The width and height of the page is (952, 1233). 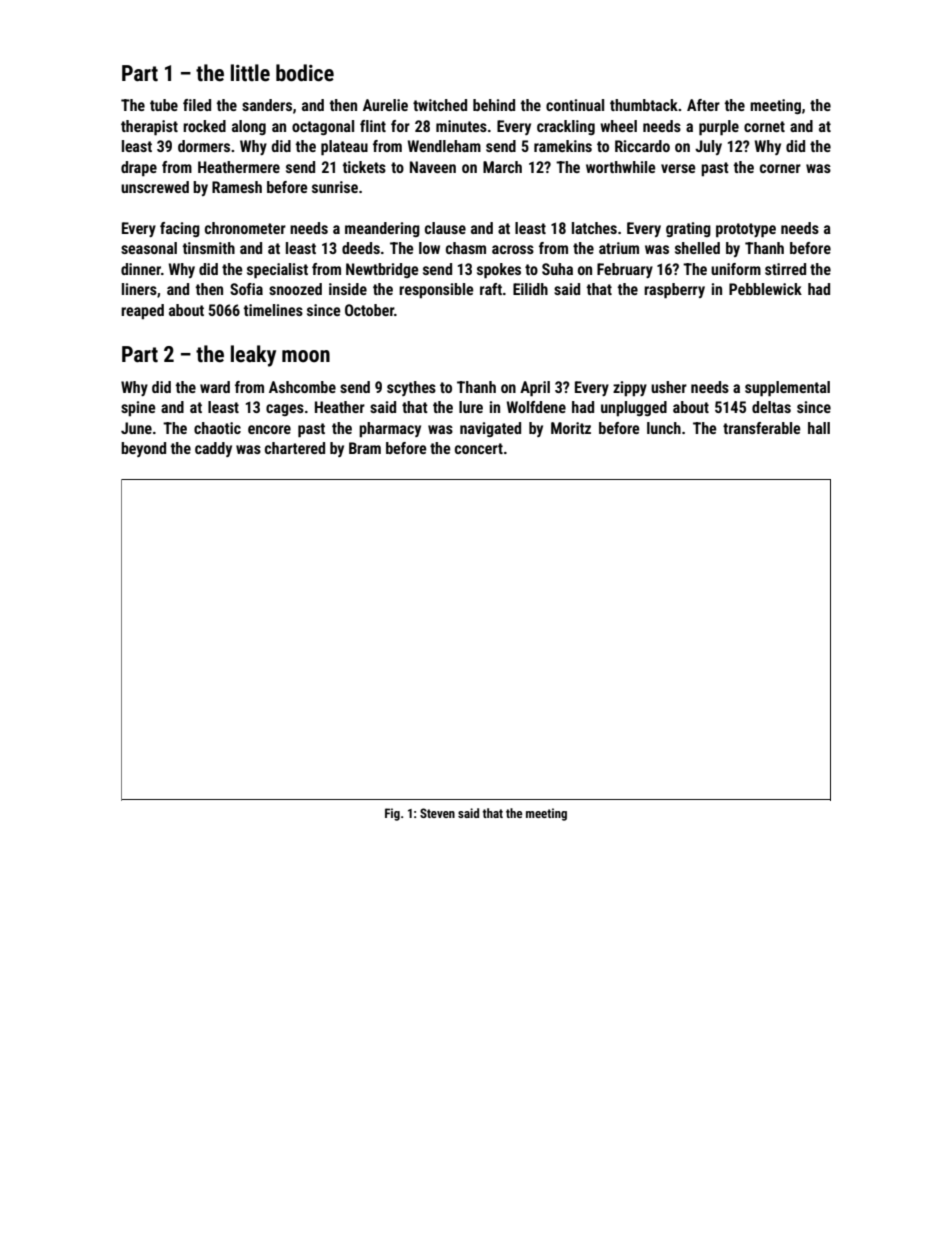 What do you see at coordinates (437, 813) in the page?
I see `Steven` at bounding box center [437, 813].
